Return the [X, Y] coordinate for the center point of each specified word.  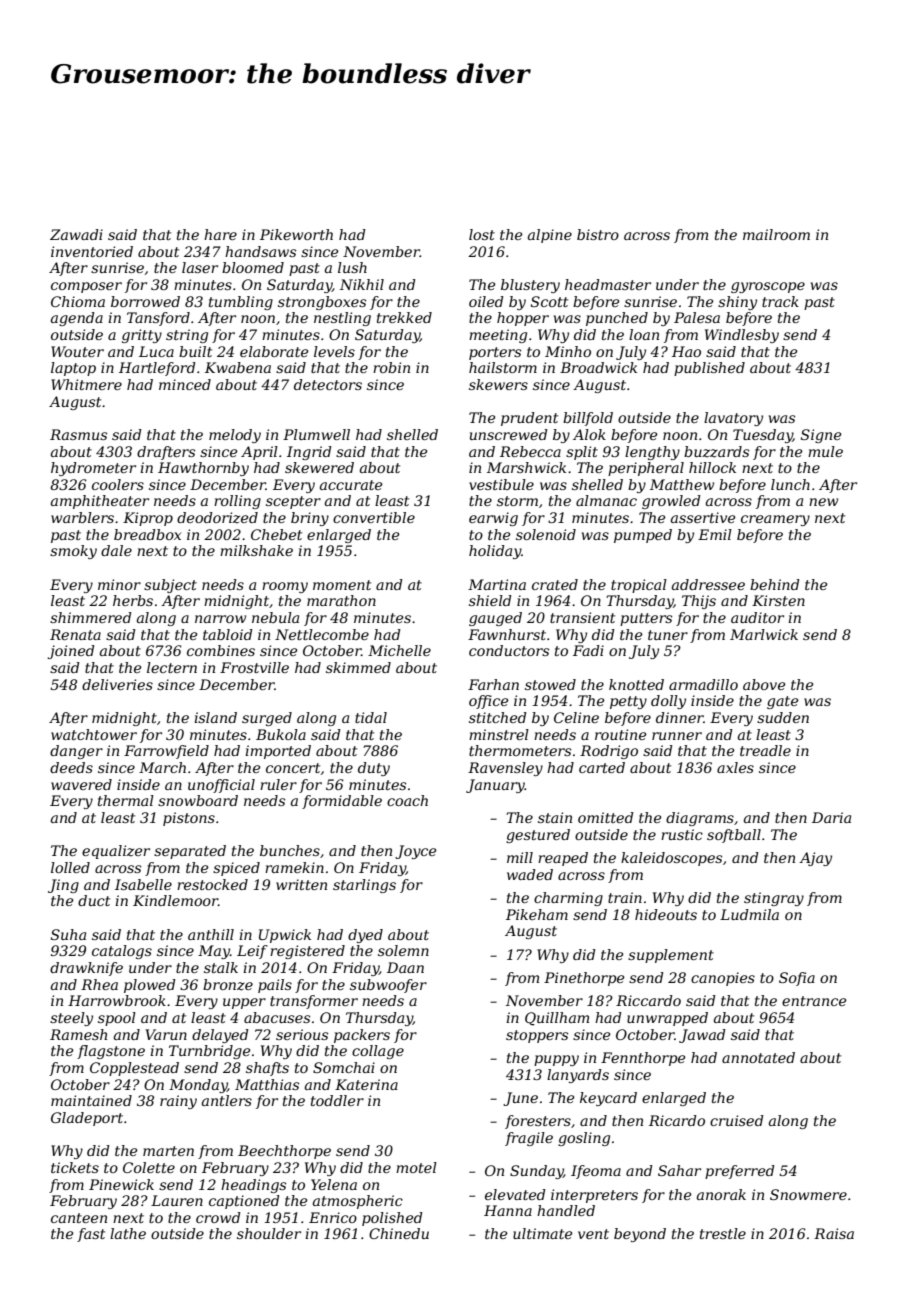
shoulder [269, 1233]
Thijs [699, 602]
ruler [278, 784]
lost [482, 234]
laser [200, 267]
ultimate [542, 1233]
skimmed [358, 667]
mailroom [776, 234]
